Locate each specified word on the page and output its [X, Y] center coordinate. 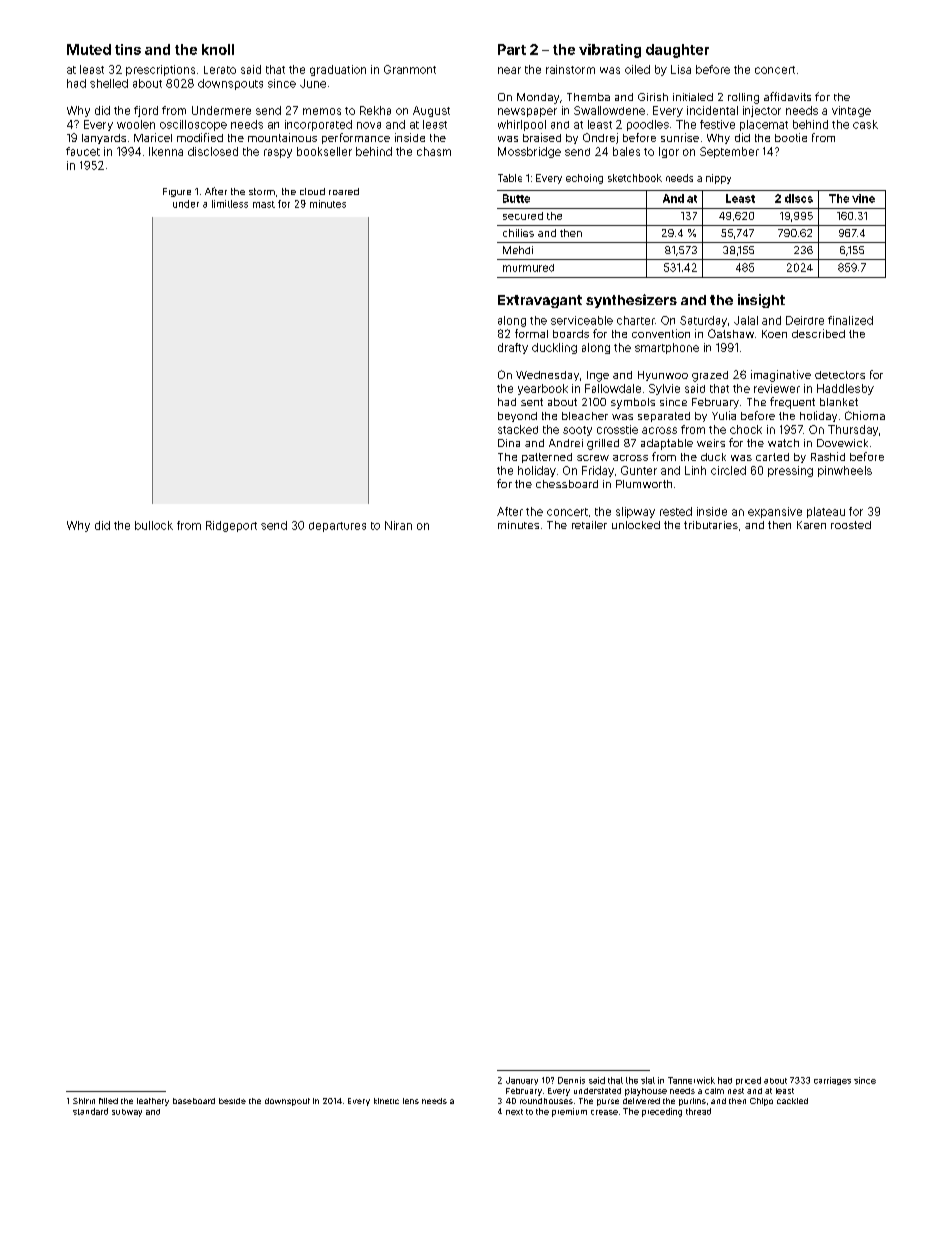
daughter [677, 51]
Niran [398, 525]
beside [232, 1101]
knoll [218, 49]
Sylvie [664, 389]
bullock [154, 525]
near [509, 70]
